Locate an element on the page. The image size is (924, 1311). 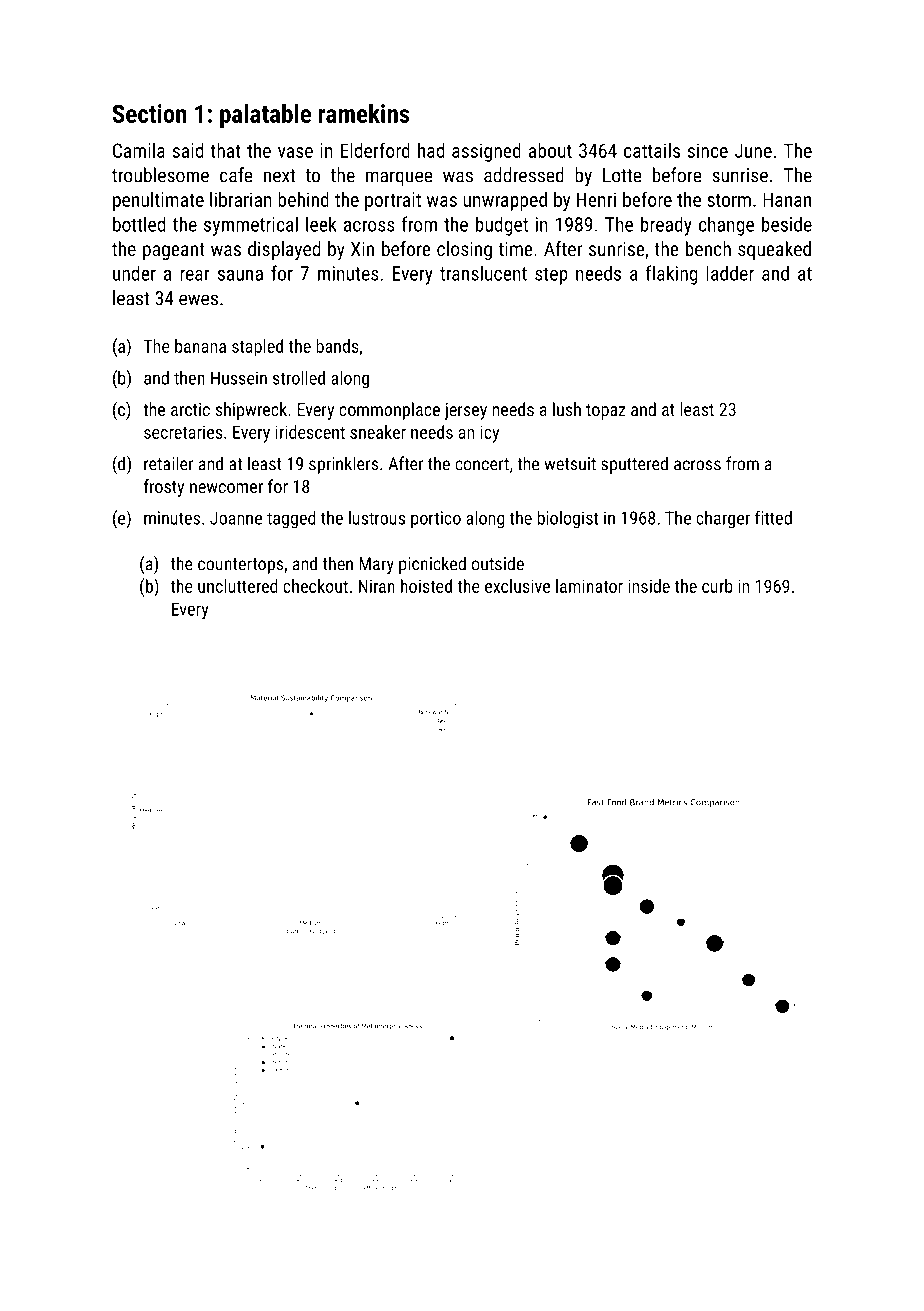
since is located at coordinates (708, 150).
